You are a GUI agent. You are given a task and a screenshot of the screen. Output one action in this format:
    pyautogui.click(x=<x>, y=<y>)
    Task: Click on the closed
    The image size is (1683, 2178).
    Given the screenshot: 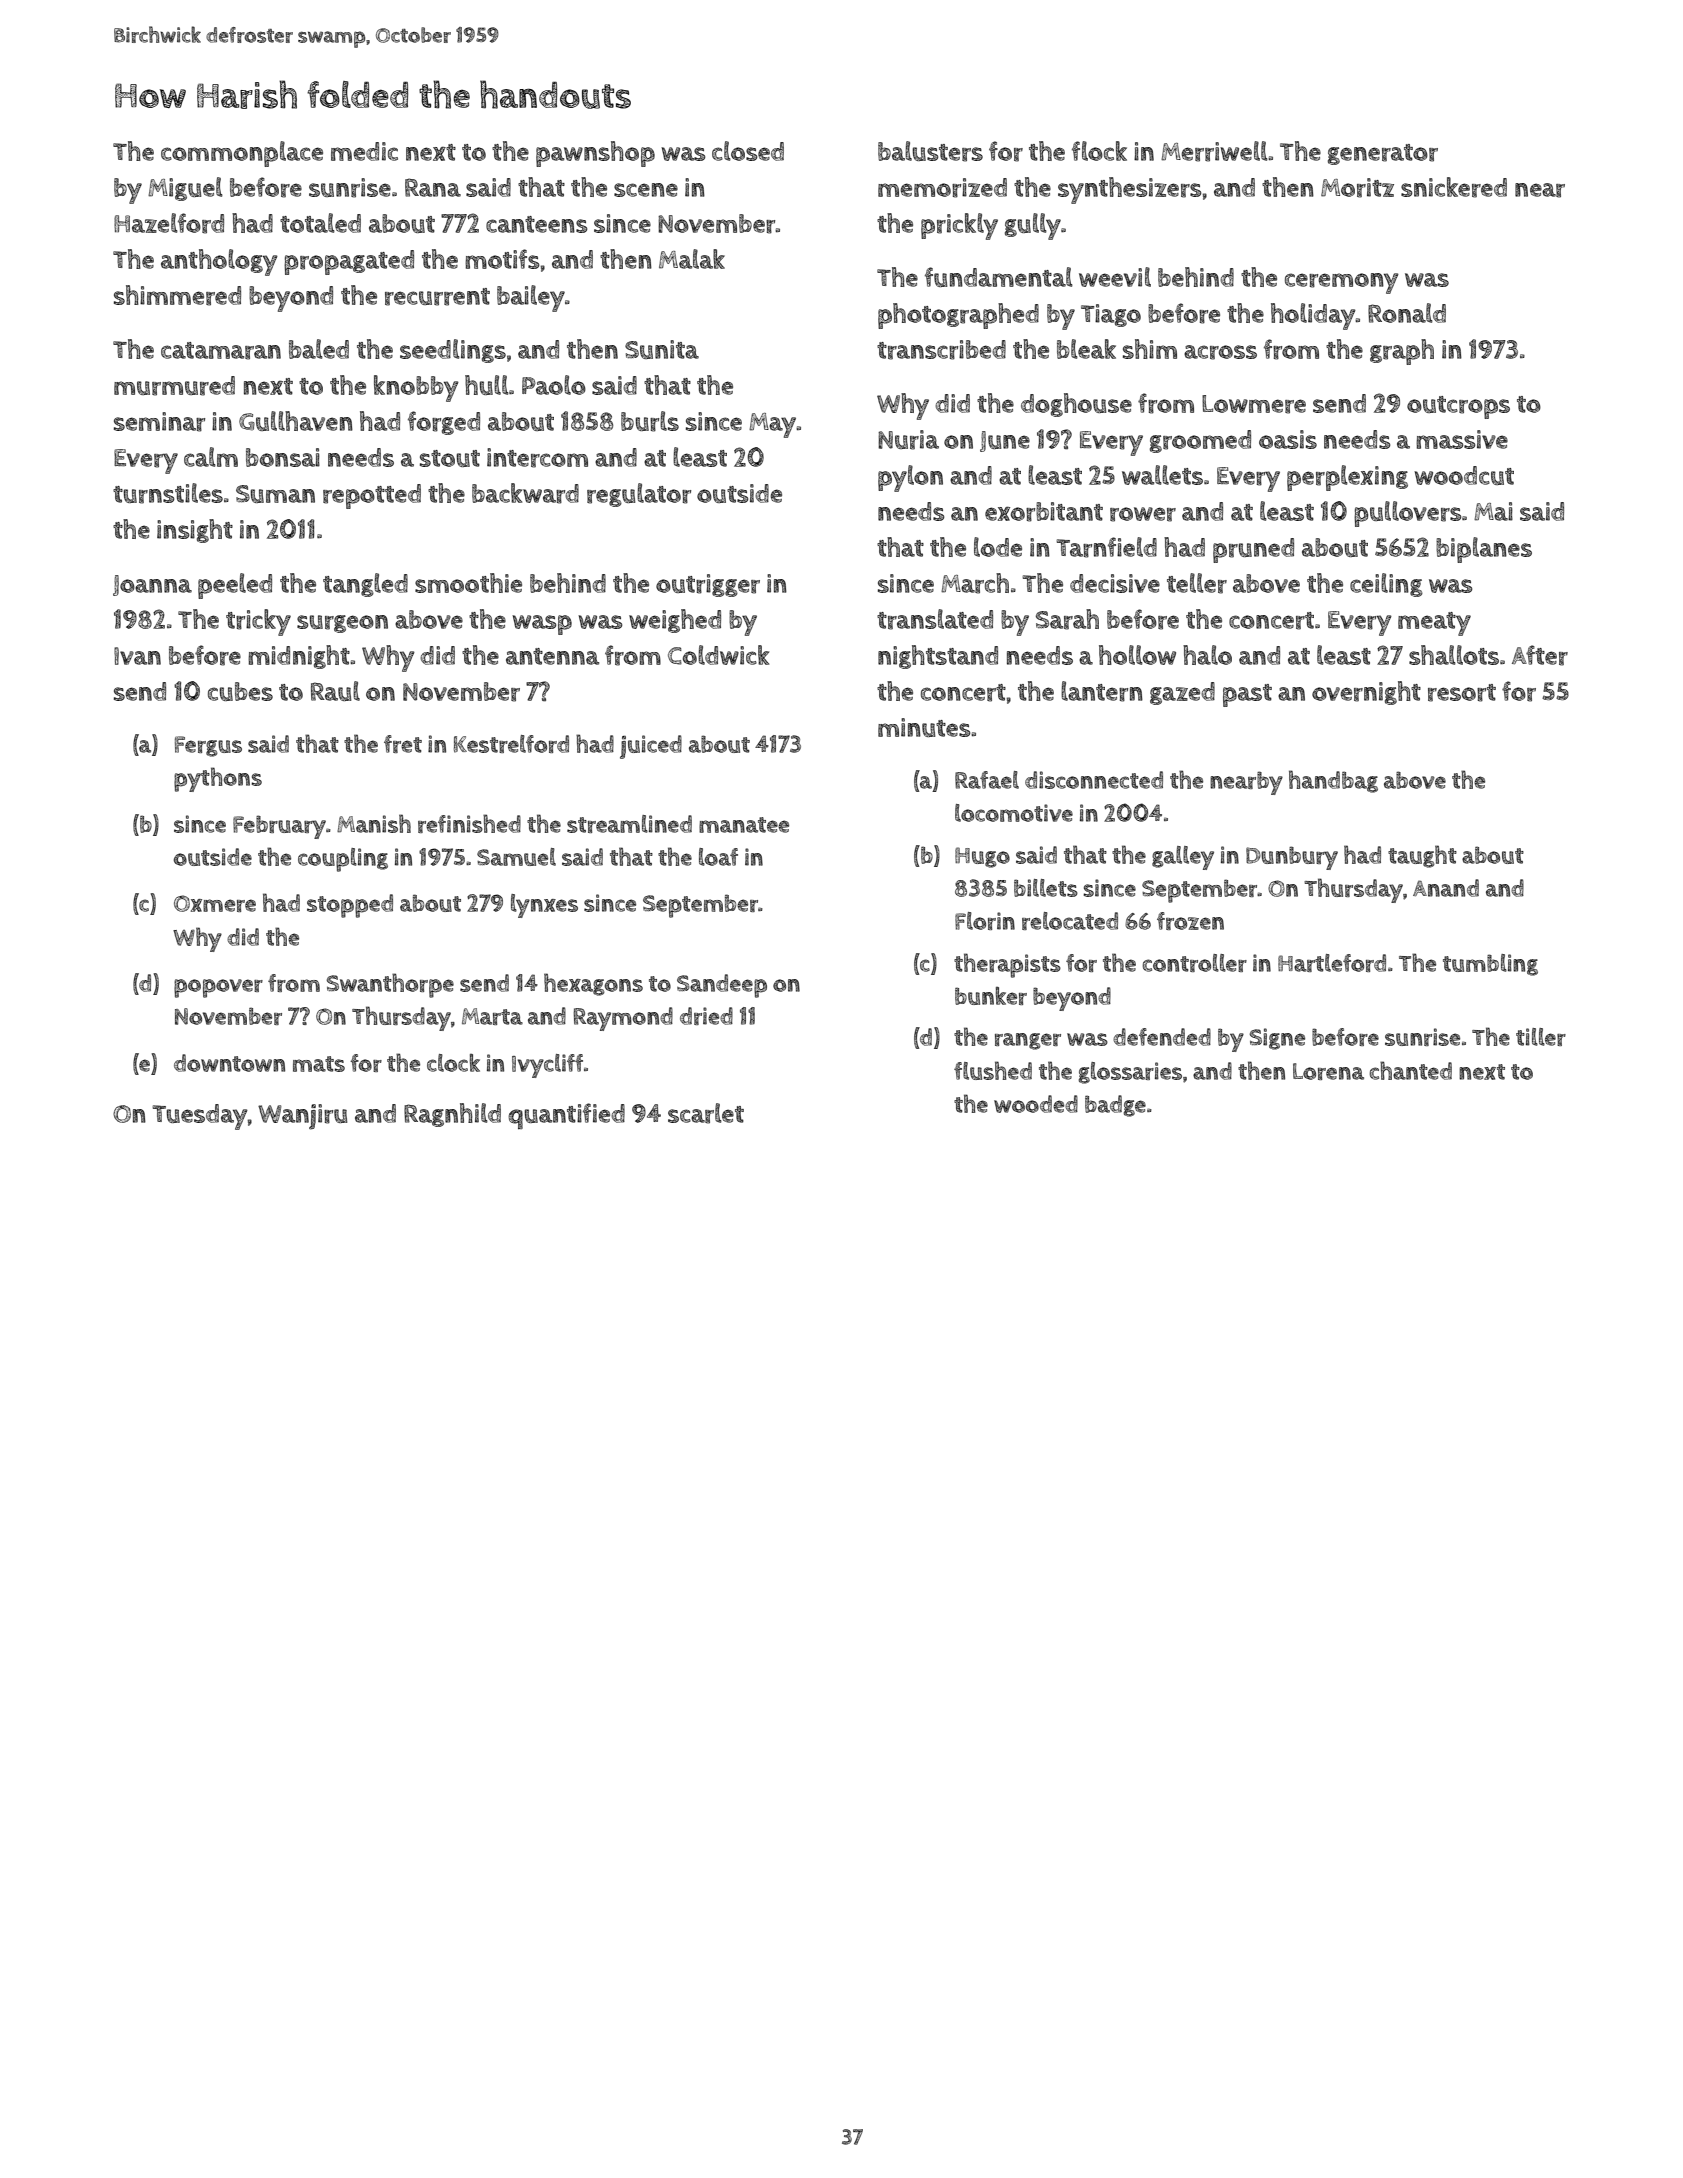 What is the action you would take?
    pyautogui.click(x=748, y=151)
